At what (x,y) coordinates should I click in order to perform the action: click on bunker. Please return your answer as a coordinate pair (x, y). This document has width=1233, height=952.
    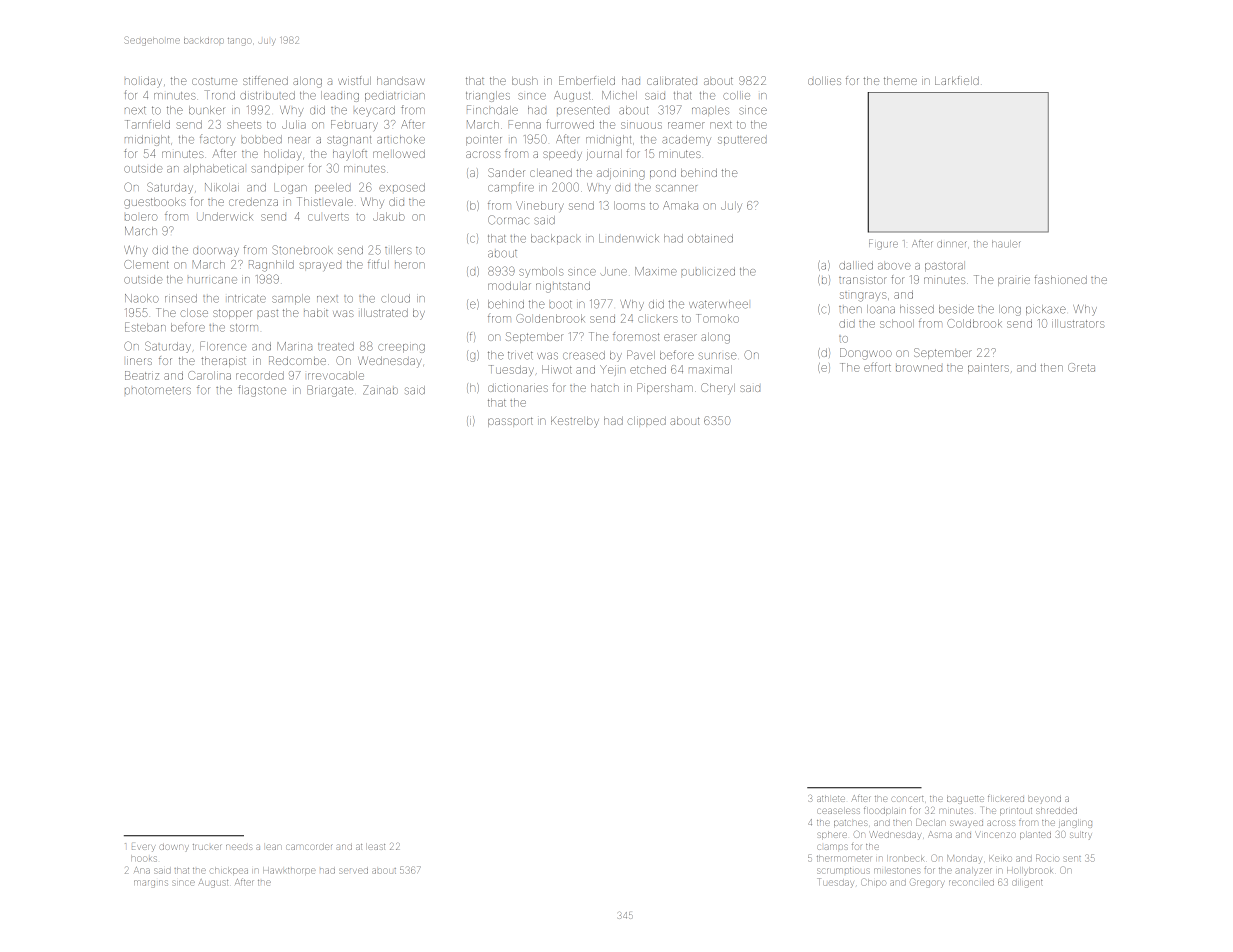
    Looking at the image, I should click on (206, 110).
